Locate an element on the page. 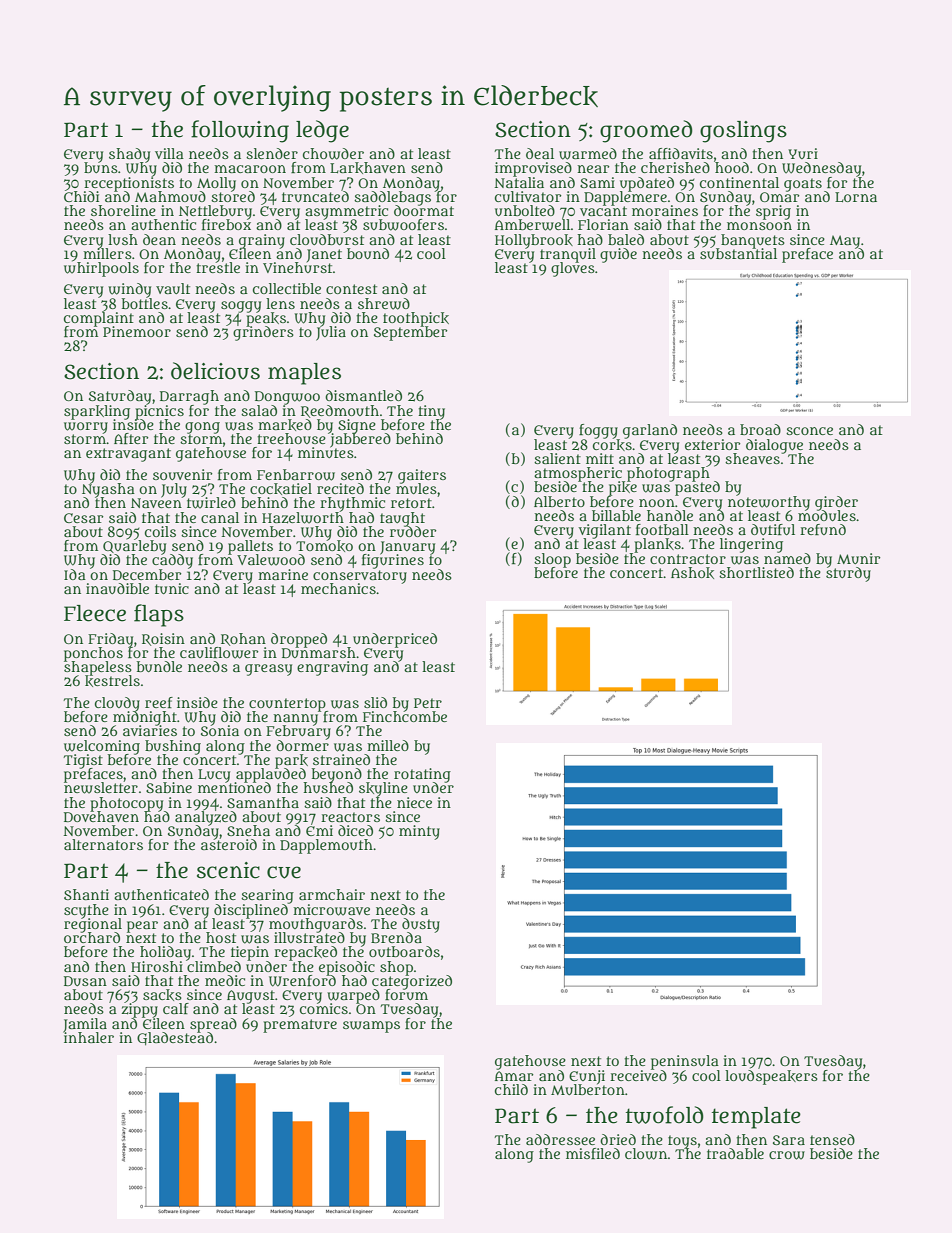 The width and height of the page is (952, 1233). groomed is located at coordinates (646, 131).
